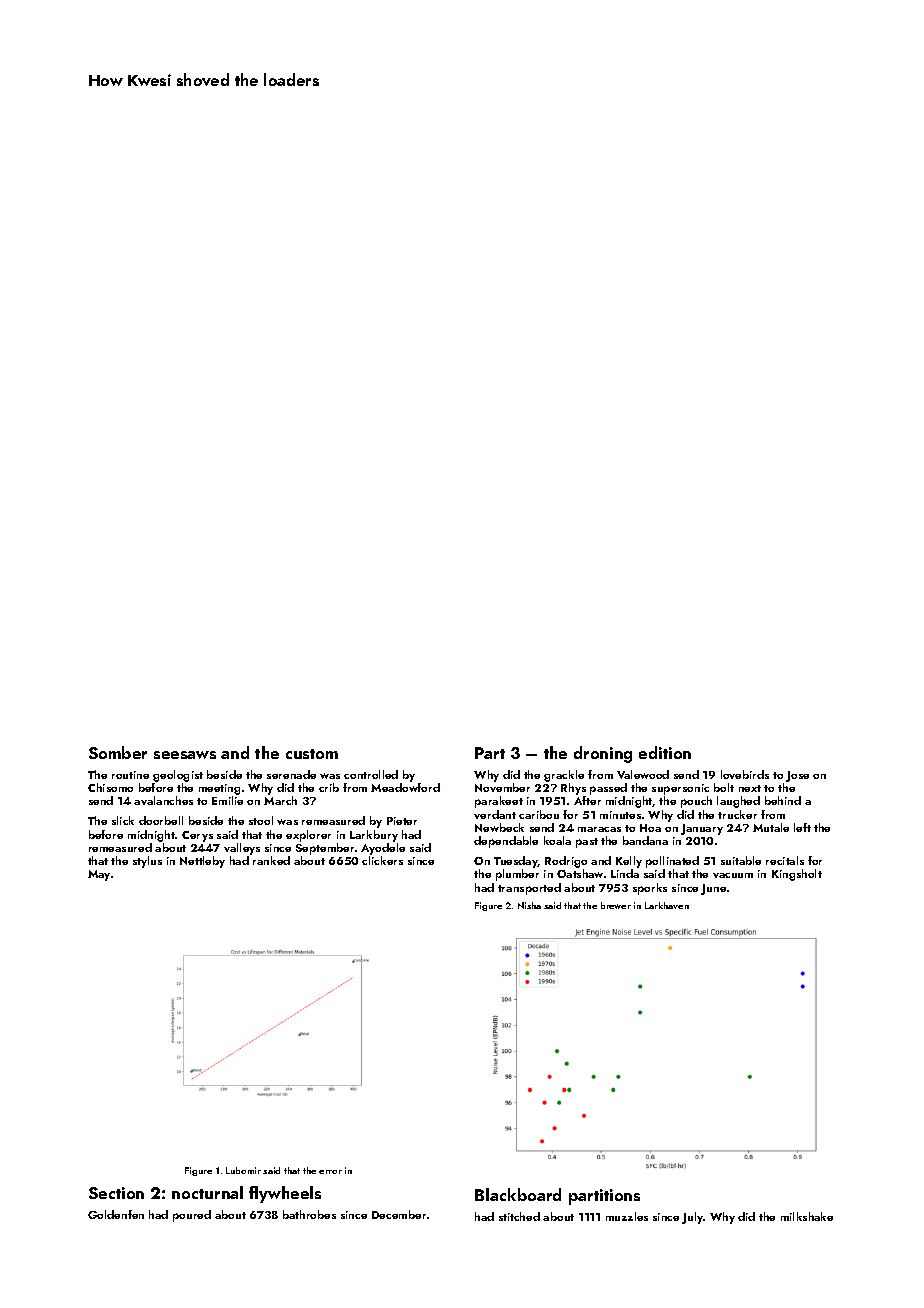 This image has width=924, height=1308. What do you see at coordinates (665, 752) in the image?
I see `edition` at bounding box center [665, 752].
